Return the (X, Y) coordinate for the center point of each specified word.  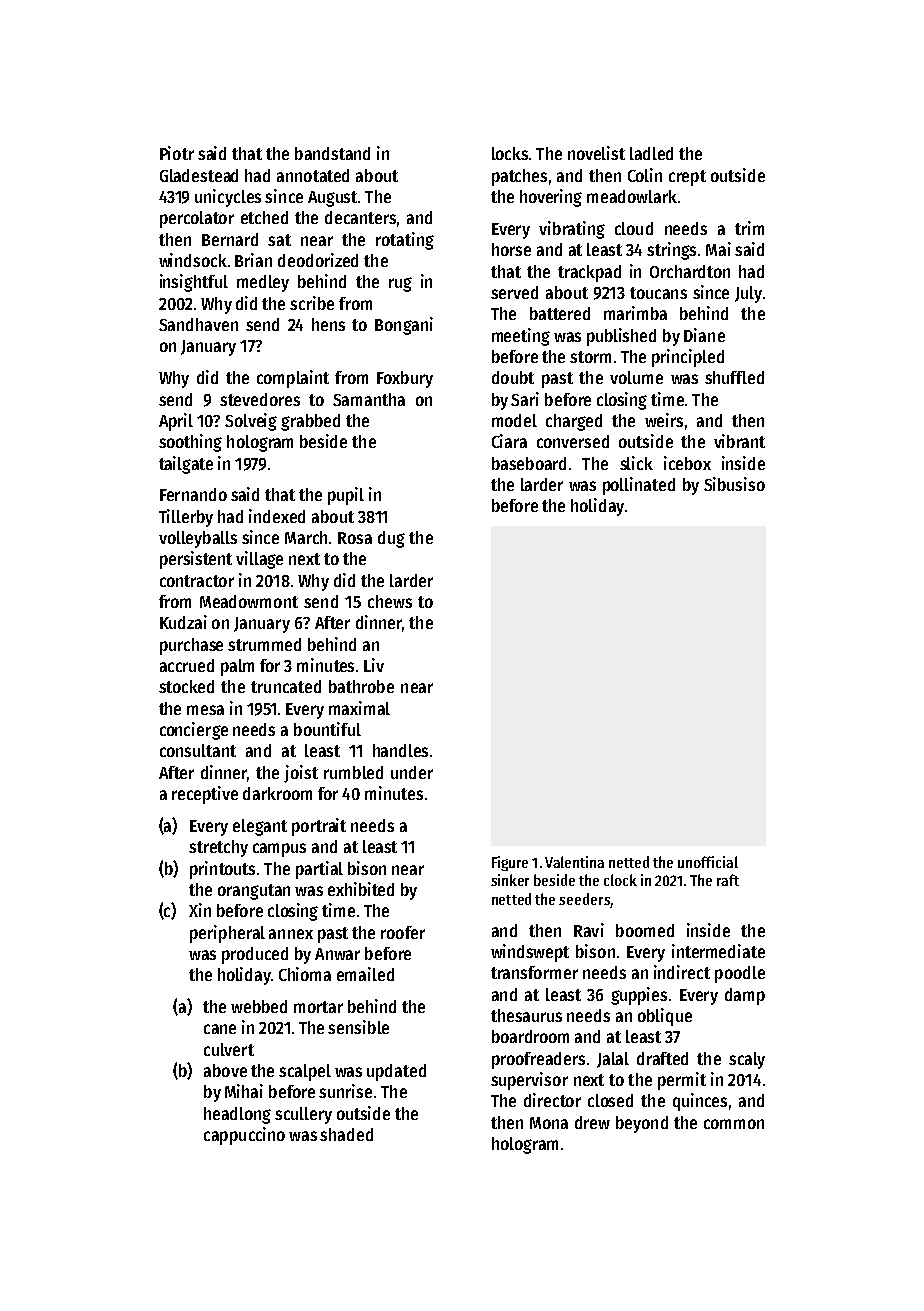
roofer (403, 932)
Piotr (177, 153)
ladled (651, 153)
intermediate (718, 951)
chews (390, 601)
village (259, 560)
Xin (200, 910)
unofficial (708, 862)
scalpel (305, 1072)
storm (590, 357)
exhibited (361, 889)
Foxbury (405, 379)
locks (510, 153)
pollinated (639, 486)
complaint (293, 379)
